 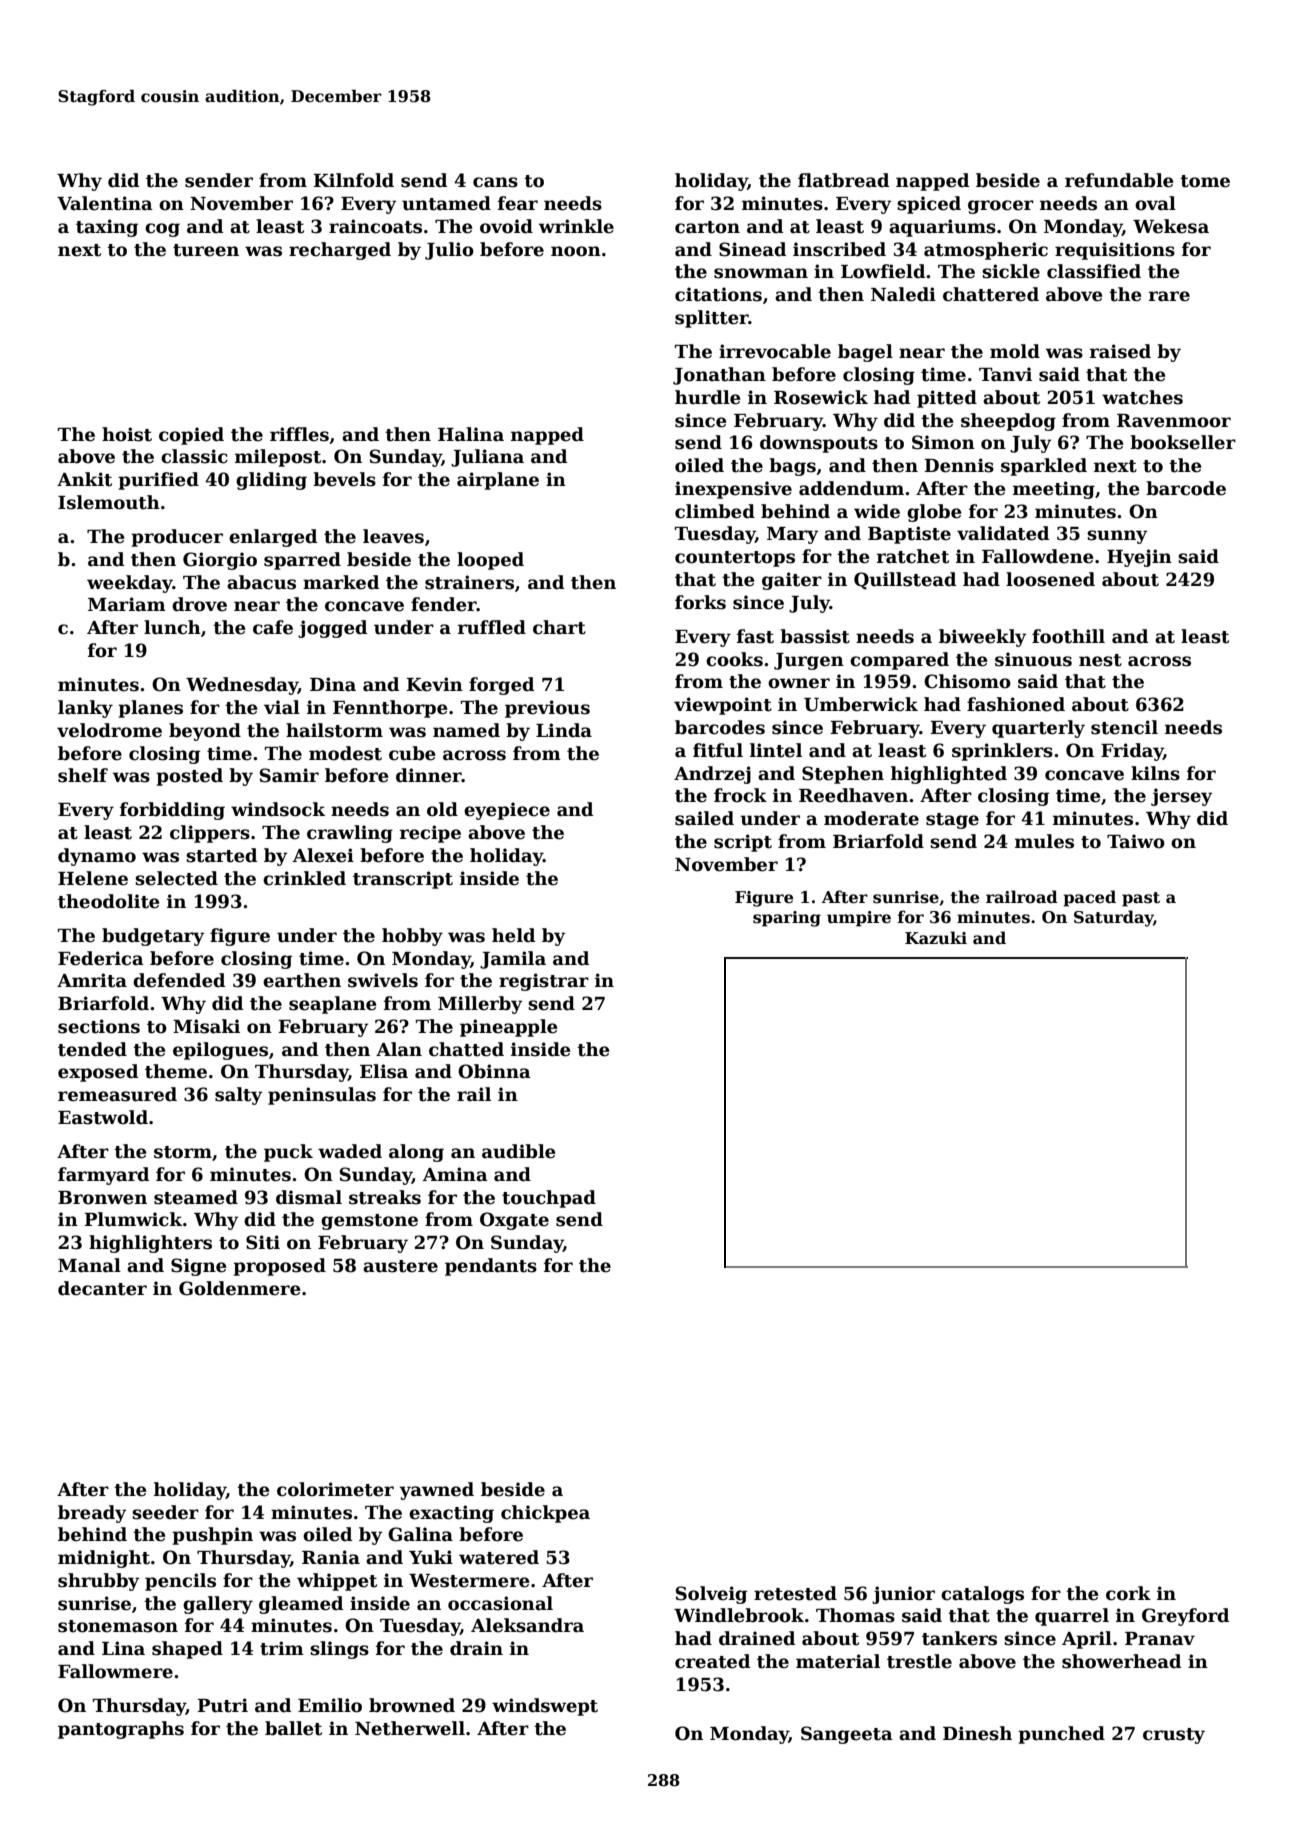 I want to click on leaves, so click(x=393, y=536).
